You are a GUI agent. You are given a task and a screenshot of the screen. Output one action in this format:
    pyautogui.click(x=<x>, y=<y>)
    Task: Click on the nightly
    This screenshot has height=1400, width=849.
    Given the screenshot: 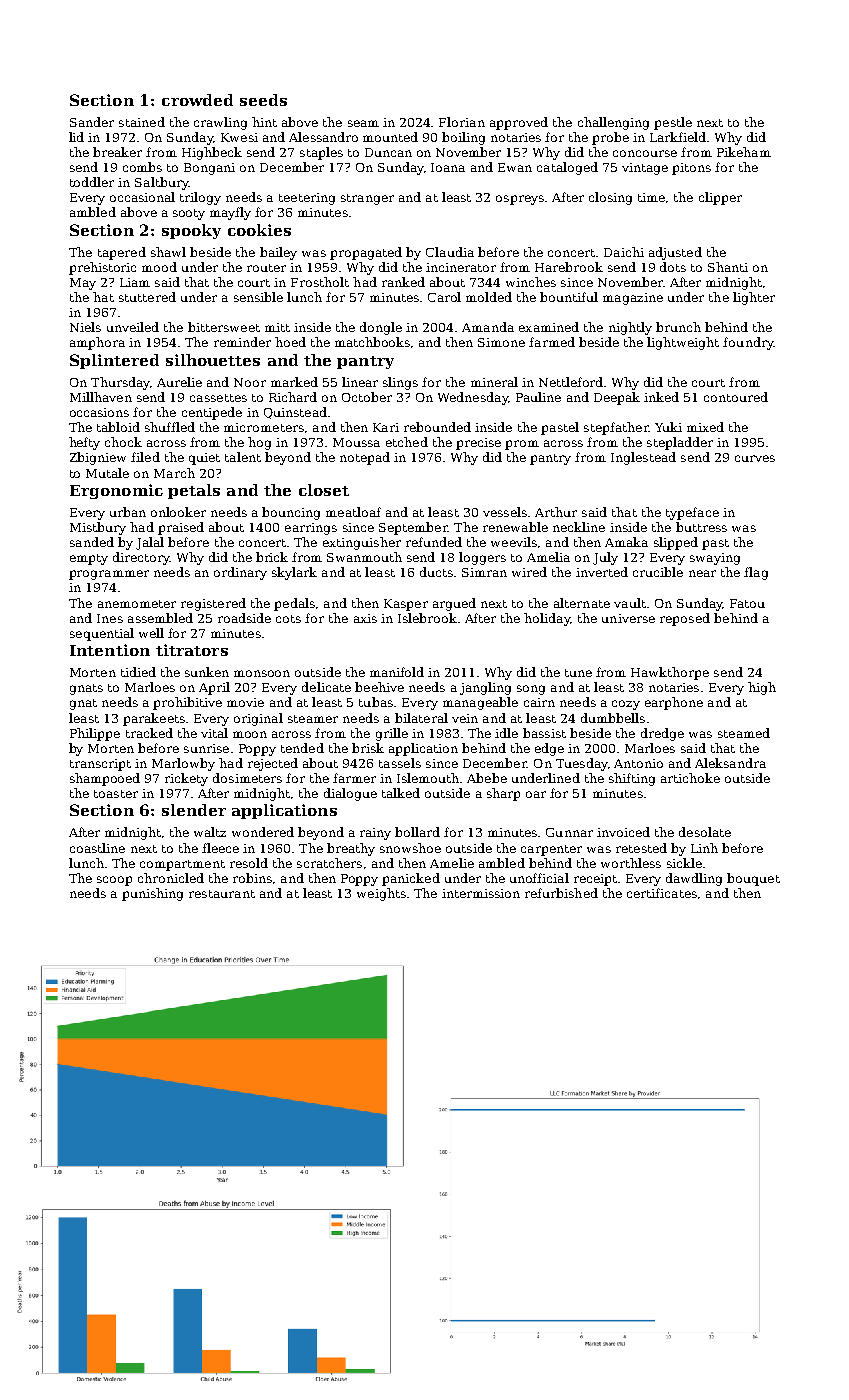 What is the action you would take?
    pyautogui.click(x=630, y=328)
